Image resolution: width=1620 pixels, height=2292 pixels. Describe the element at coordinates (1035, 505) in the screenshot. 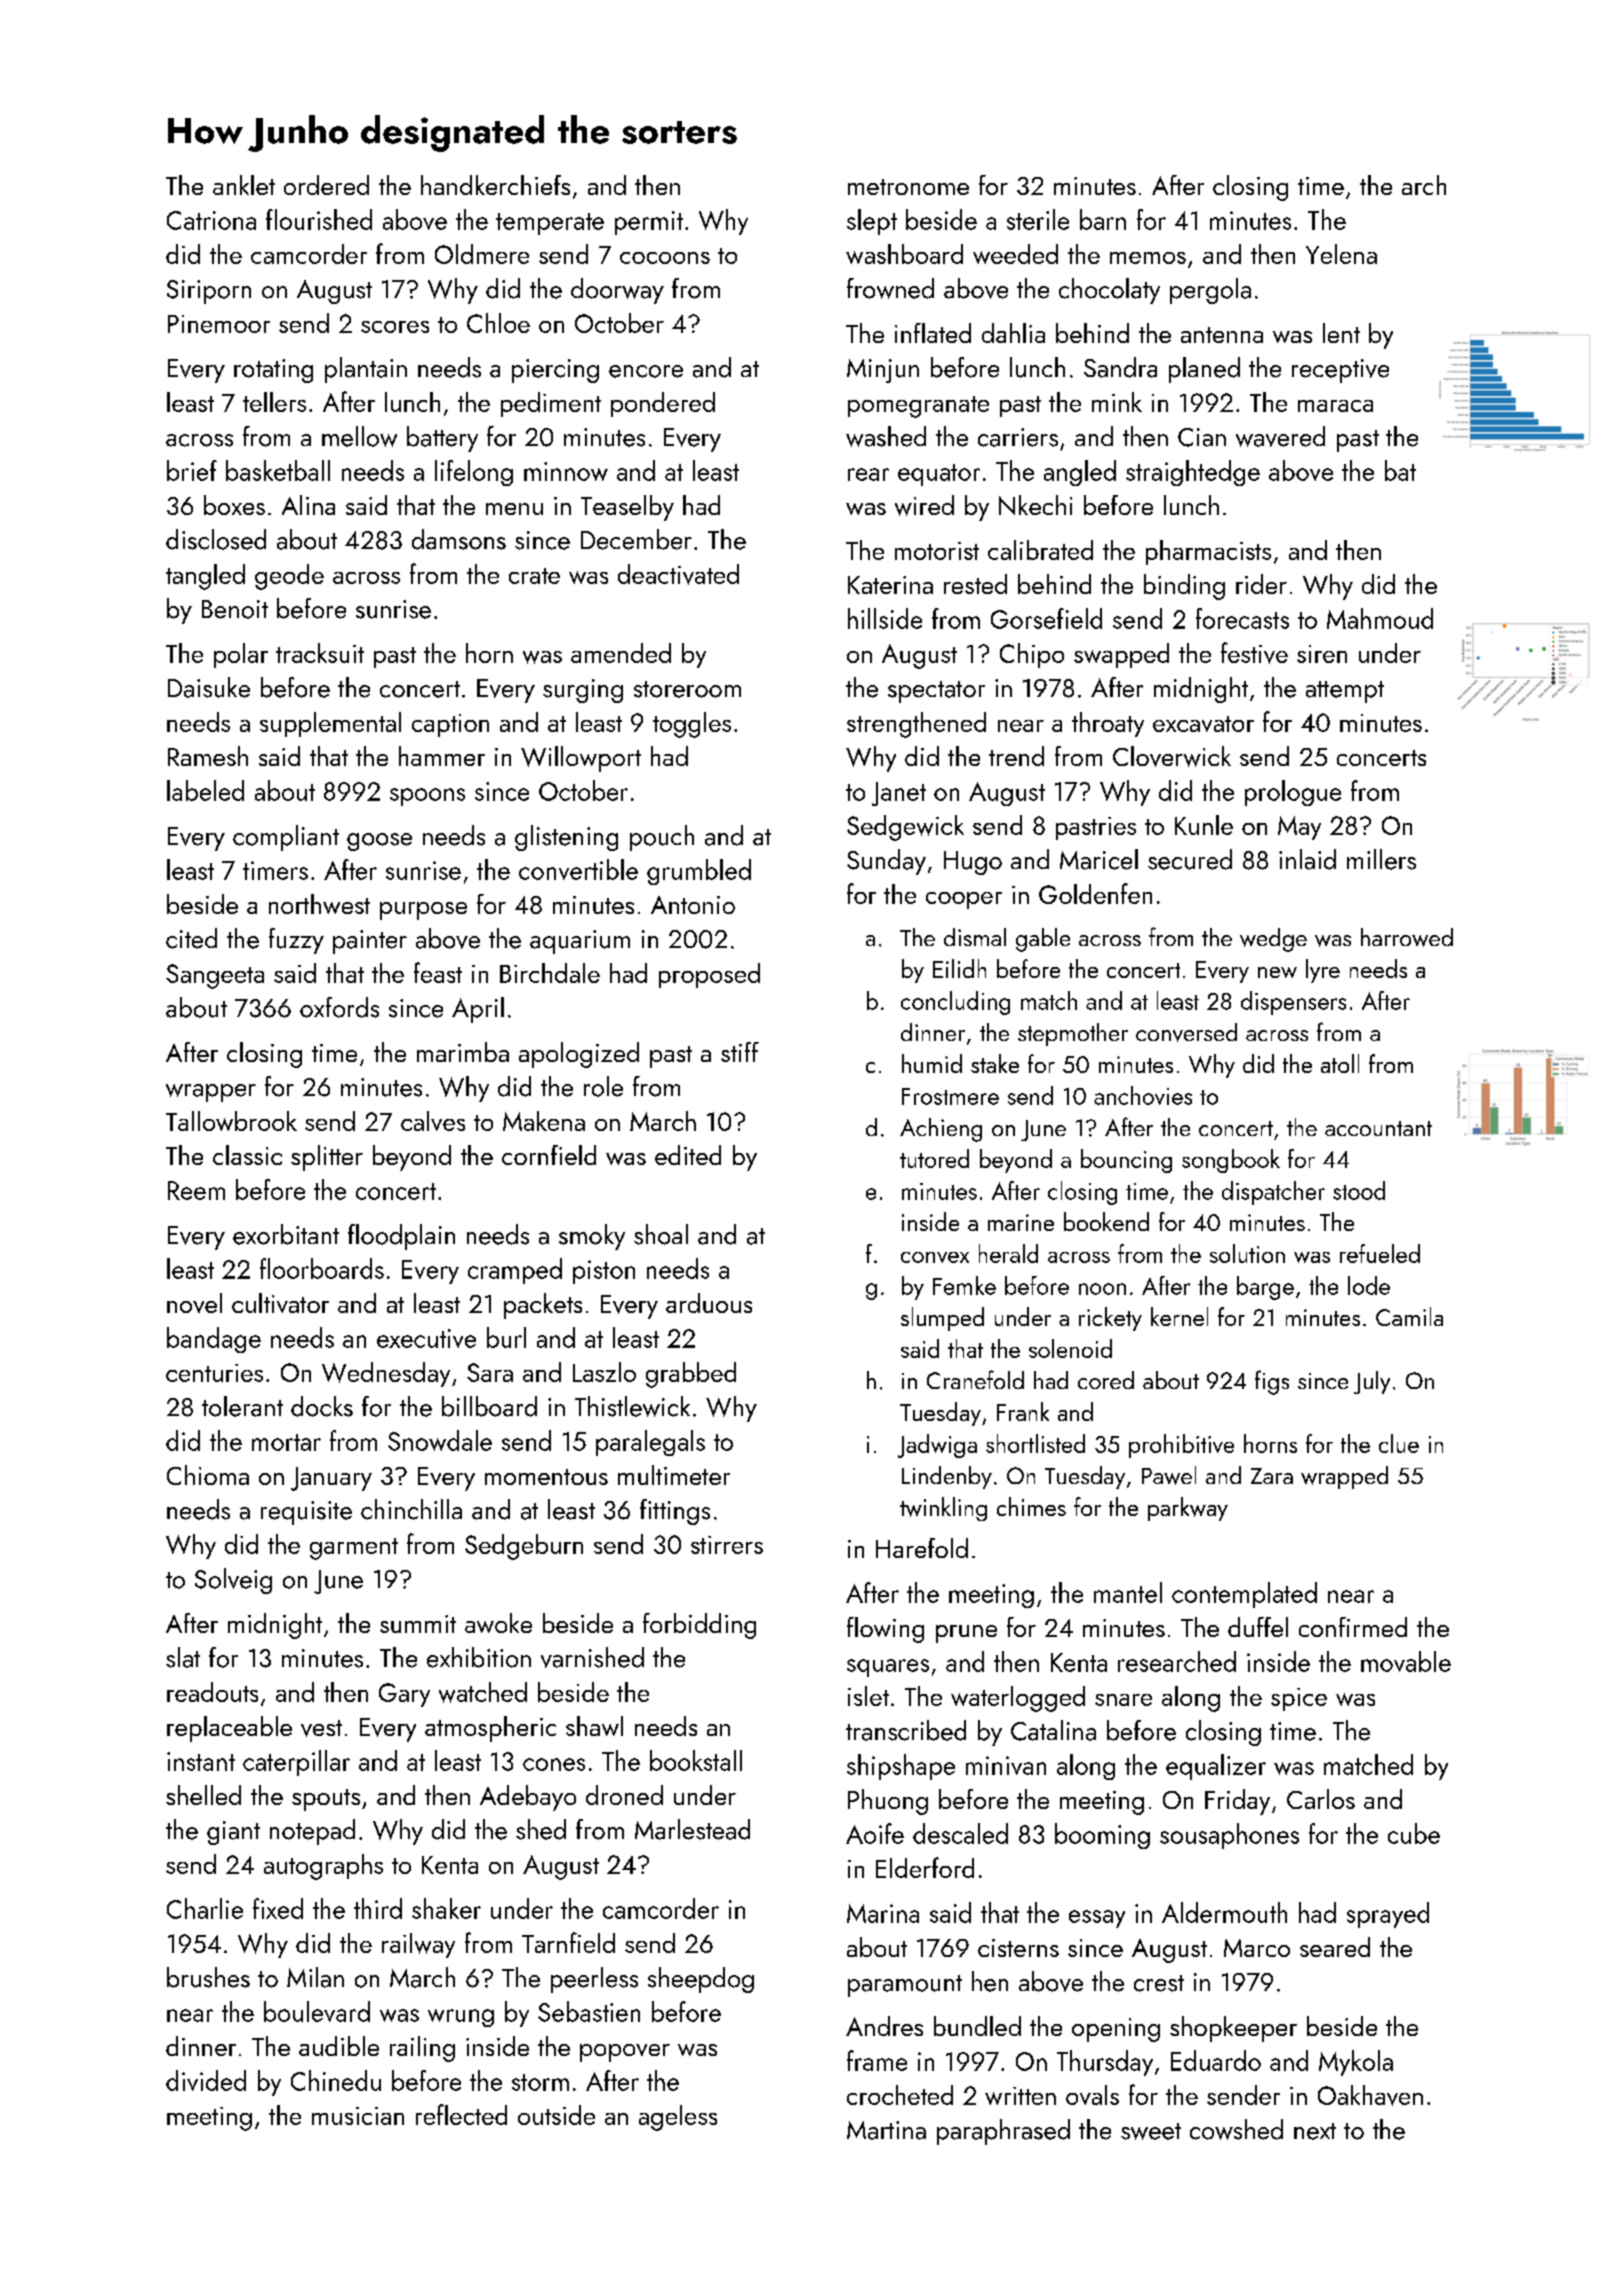

I see `Nkechi` at that location.
